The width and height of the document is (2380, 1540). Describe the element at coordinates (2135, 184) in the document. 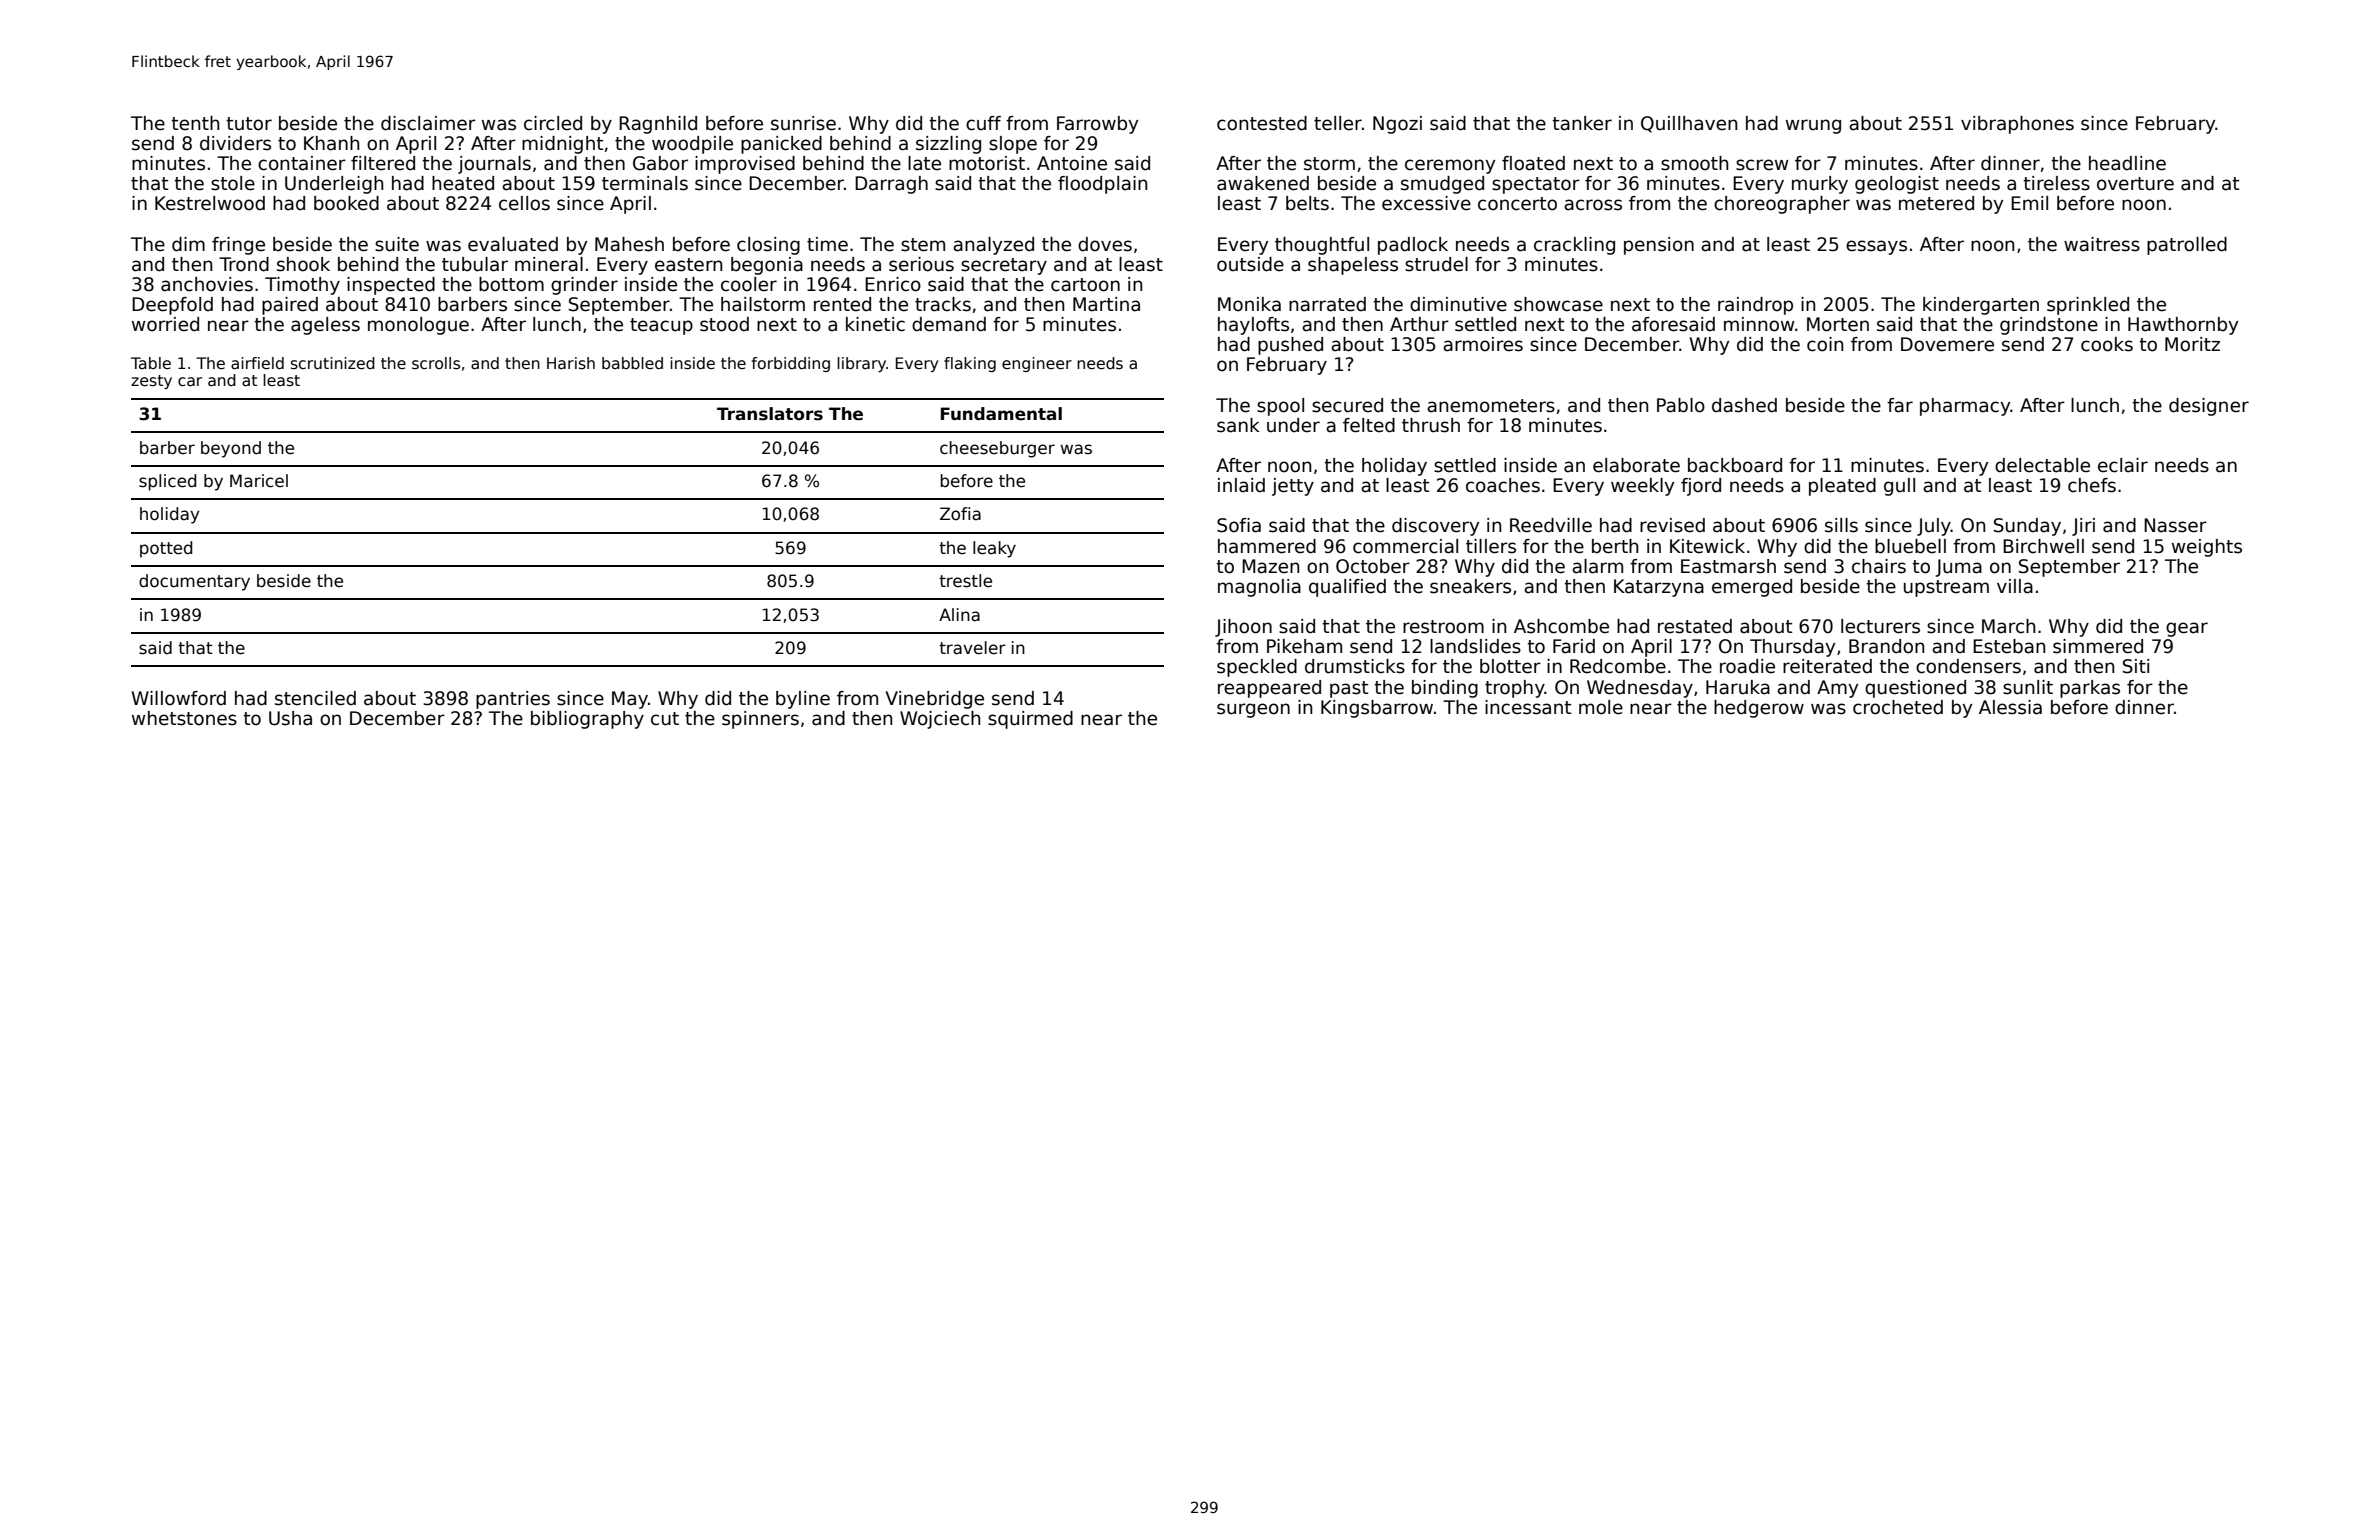

I see `overture` at that location.
